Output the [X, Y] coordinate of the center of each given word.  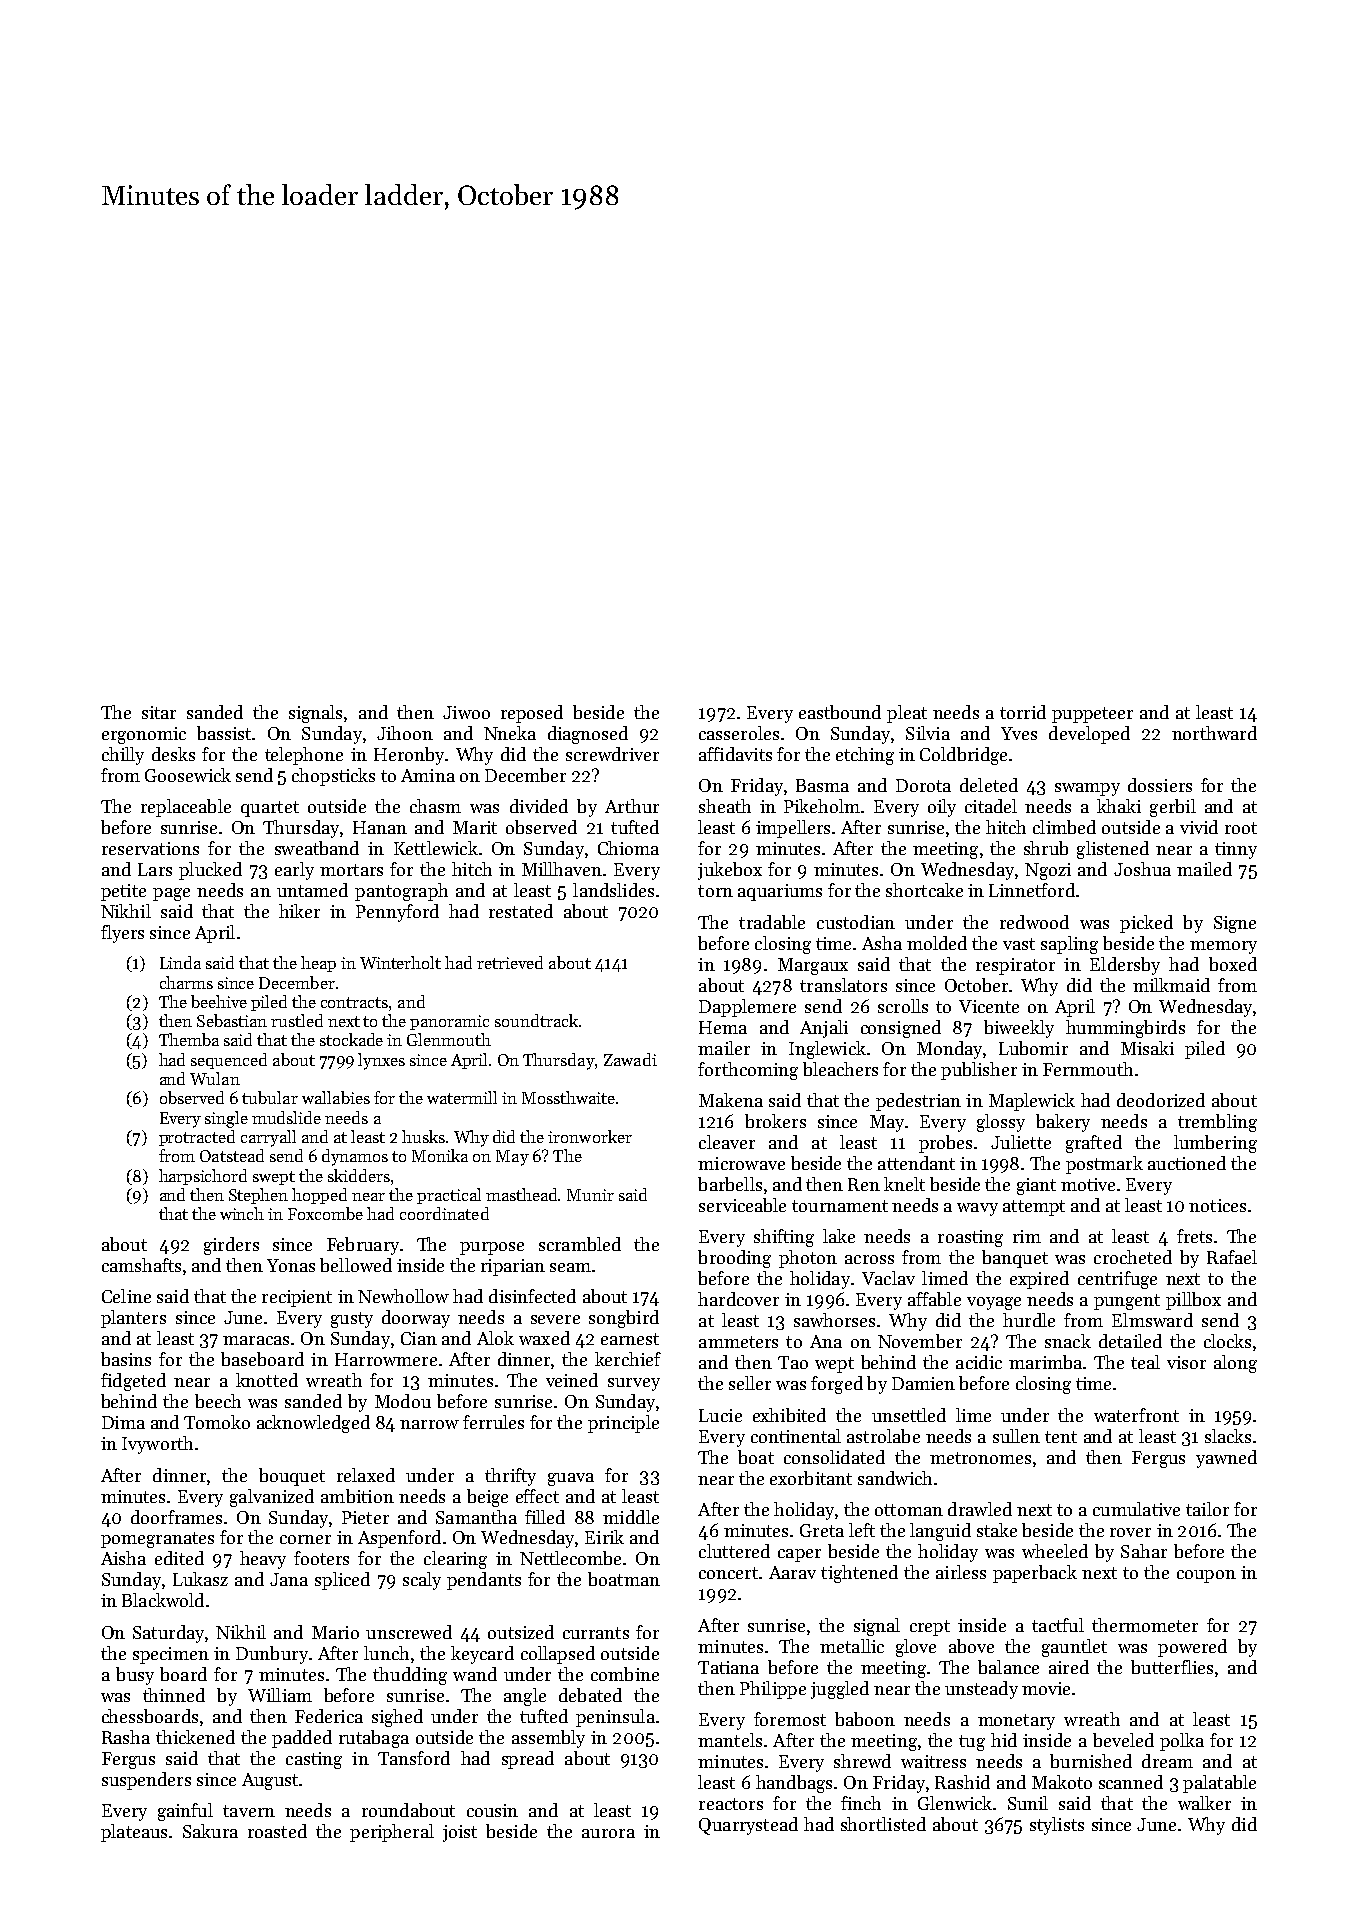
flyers [122, 934]
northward [1214, 733]
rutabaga [374, 1739]
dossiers [1160, 785]
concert [728, 1573]
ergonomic [144, 735]
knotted [267, 1380]
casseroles [739, 733]
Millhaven [562, 869]
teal [1145, 1362]
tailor [1207, 1509]
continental [796, 1436]
